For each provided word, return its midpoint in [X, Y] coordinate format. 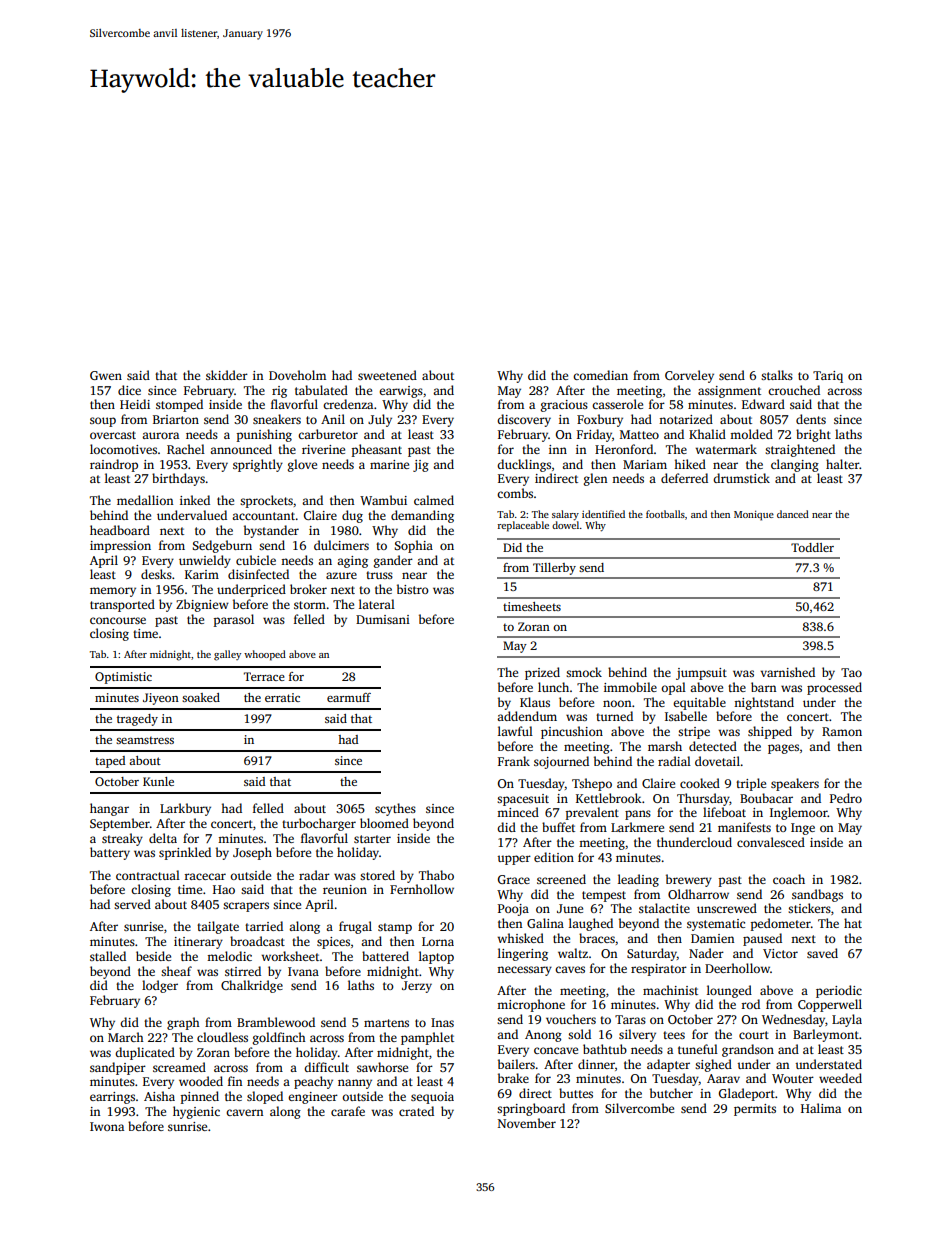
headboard [120, 530]
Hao [224, 889]
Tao [851, 672]
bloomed [384, 823]
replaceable [523, 526]
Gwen [106, 375]
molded [751, 434]
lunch [553, 687]
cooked [700, 783]
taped [110, 762]
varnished [787, 672]
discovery [524, 420]
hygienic [196, 1112]
